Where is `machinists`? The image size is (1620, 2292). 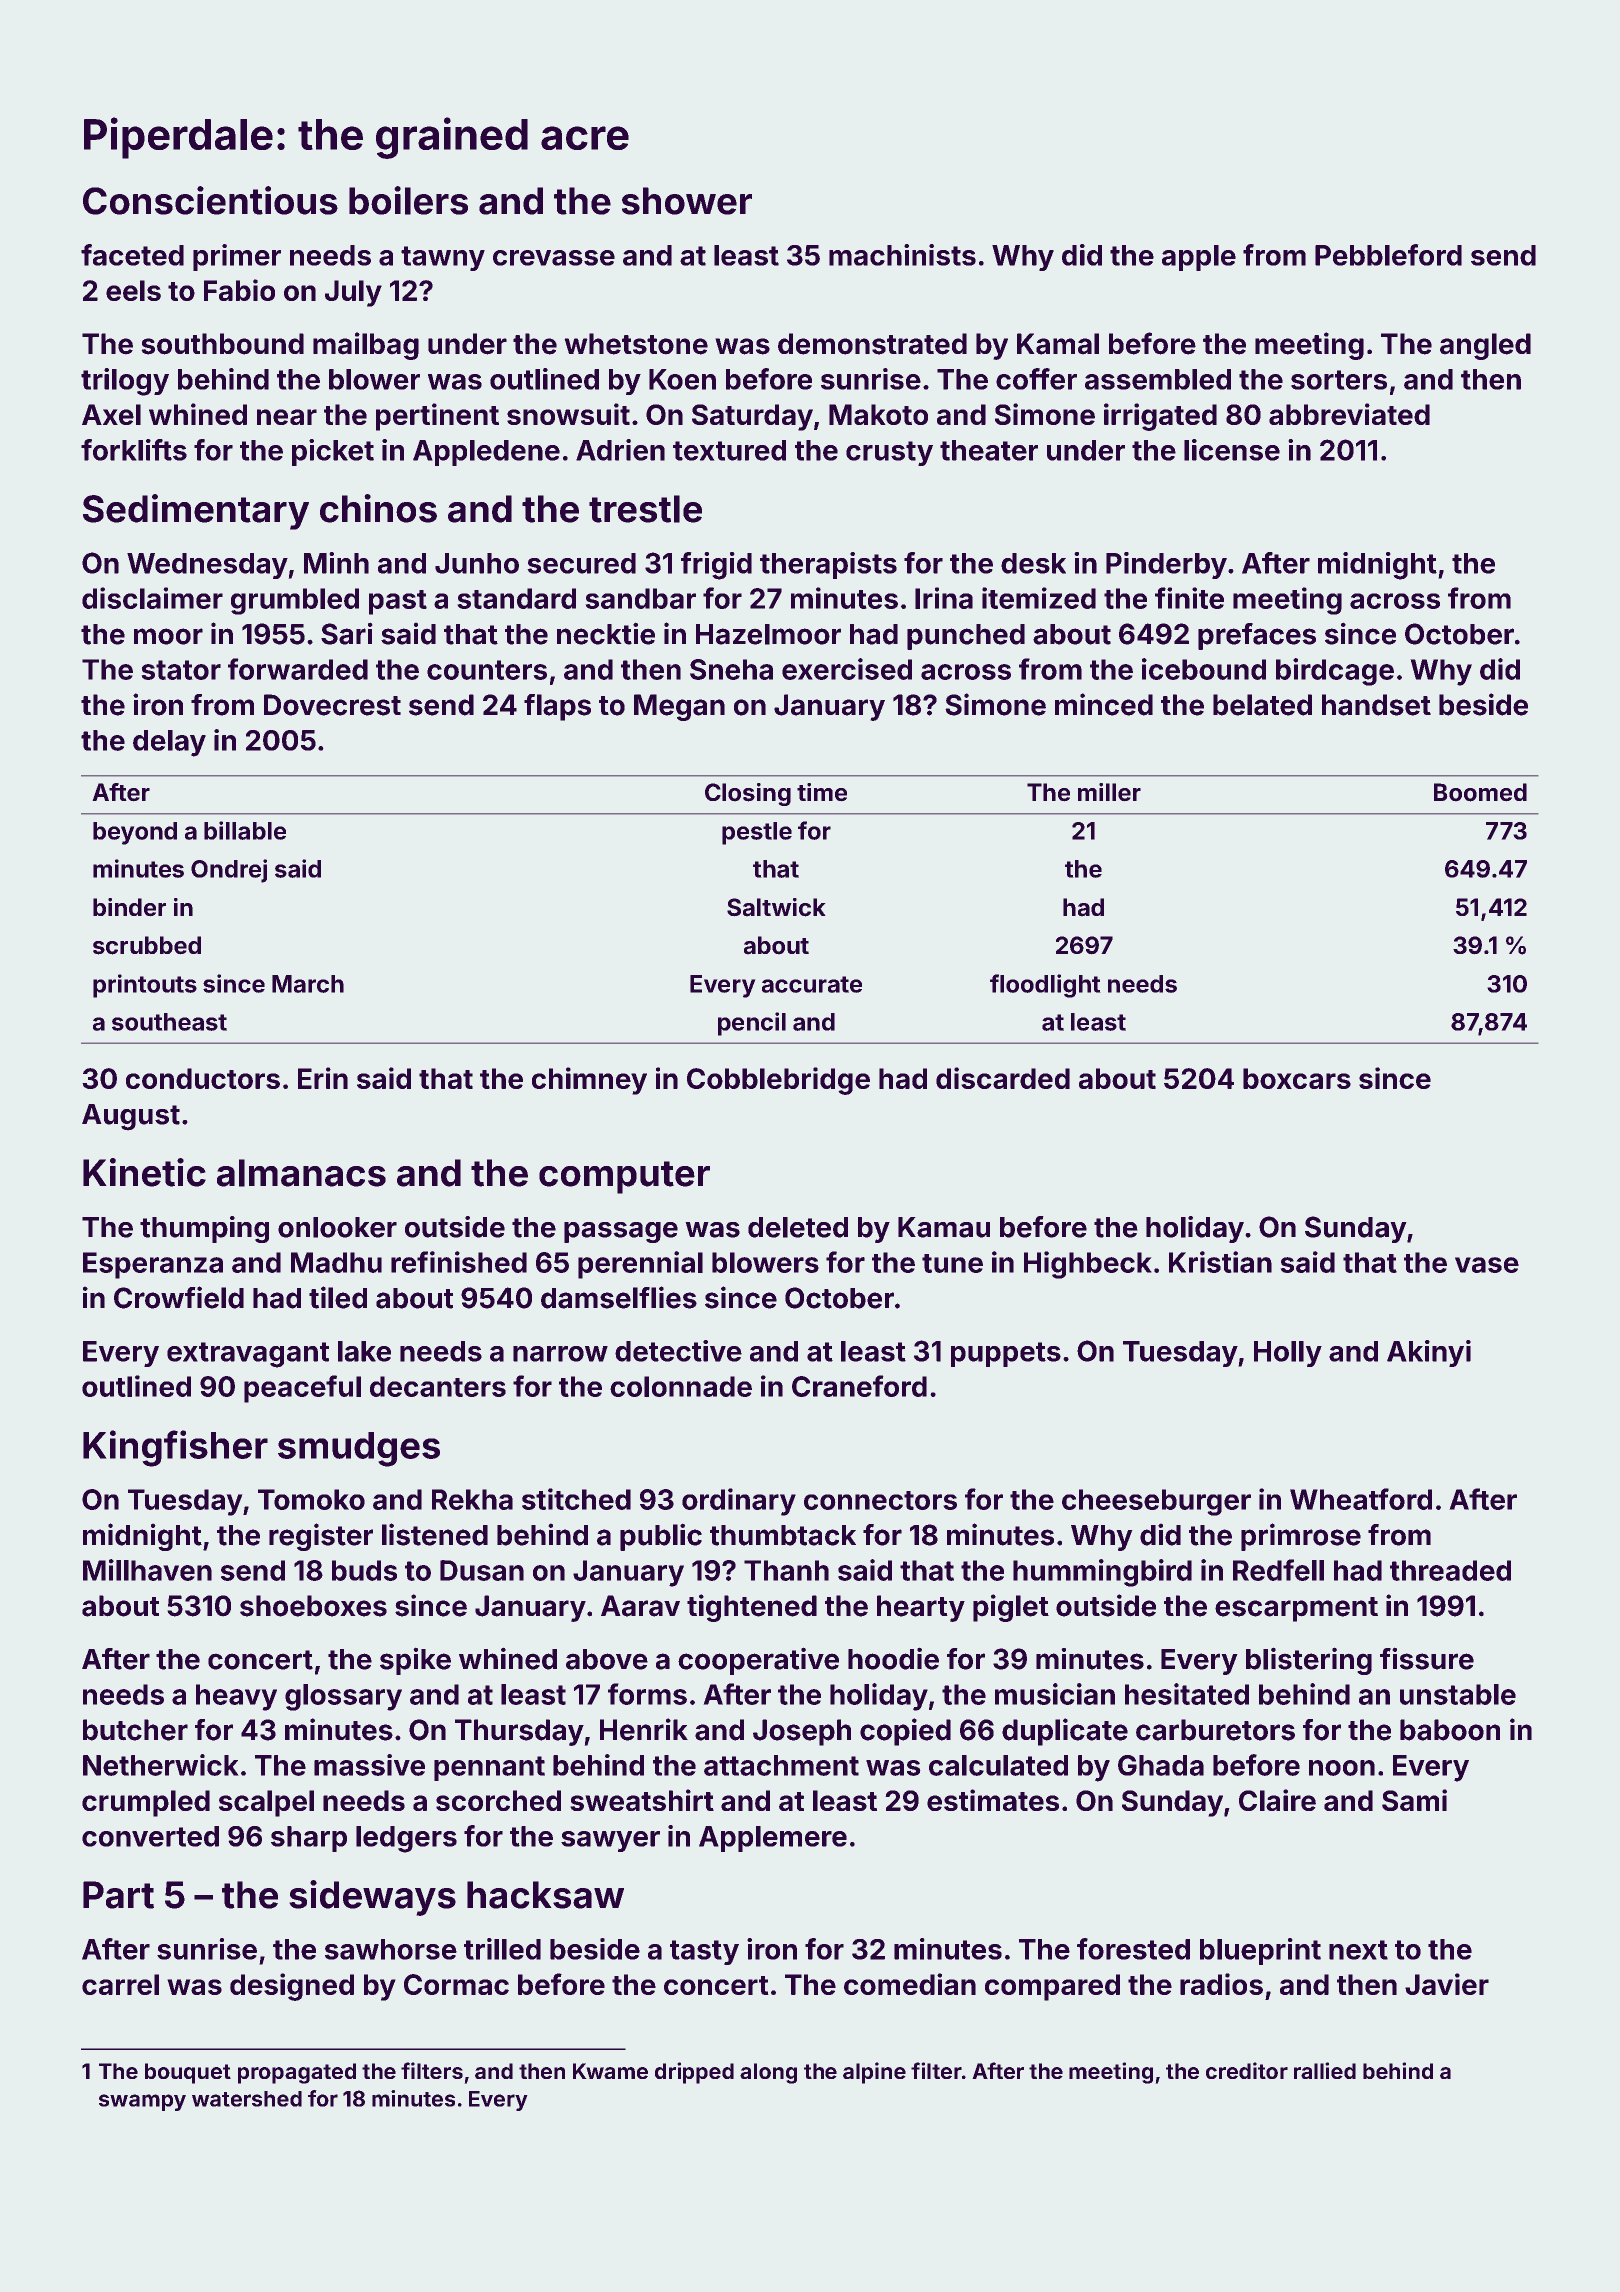 machinists is located at coordinates (902, 255).
